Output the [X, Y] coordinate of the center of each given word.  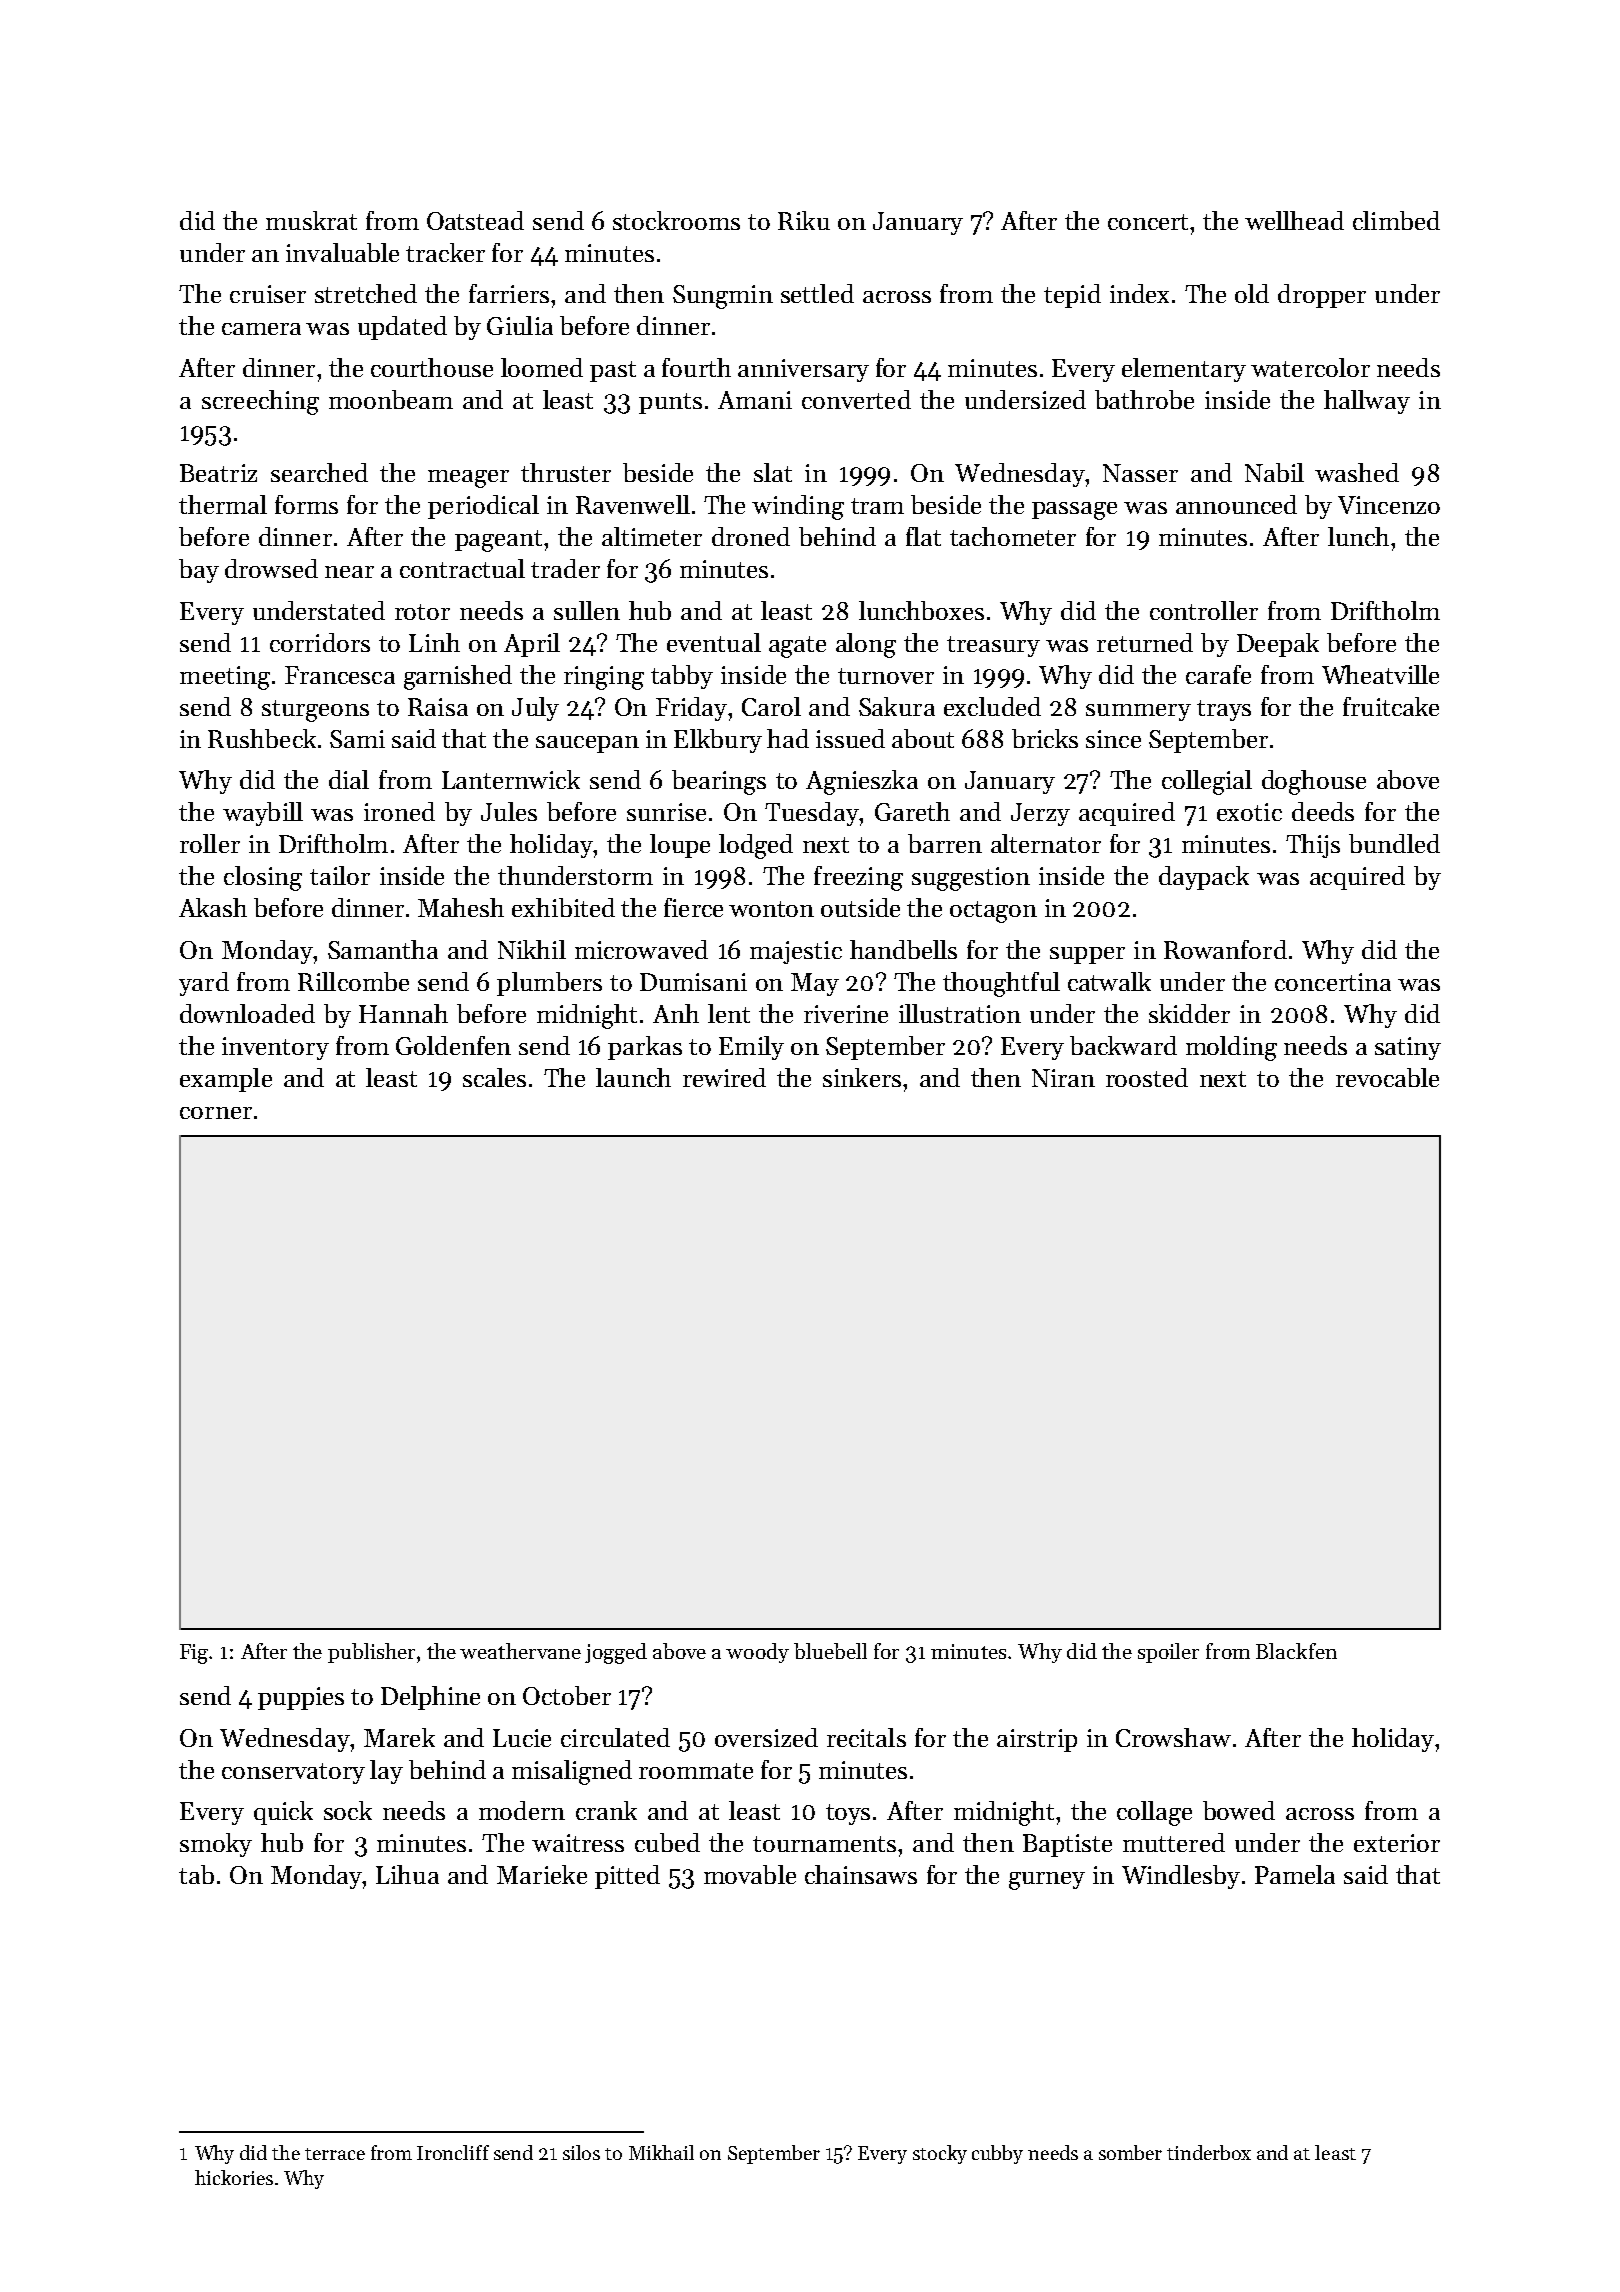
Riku [804, 220]
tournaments [824, 1844]
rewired [724, 1077]
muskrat [311, 220]
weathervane [520, 1651]
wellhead [1294, 220]
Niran [1063, 1078]
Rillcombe [353, 981]
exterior [1397, 1843]
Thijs [1313, 846]
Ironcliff [453, 2152]
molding [1231, 1048]
